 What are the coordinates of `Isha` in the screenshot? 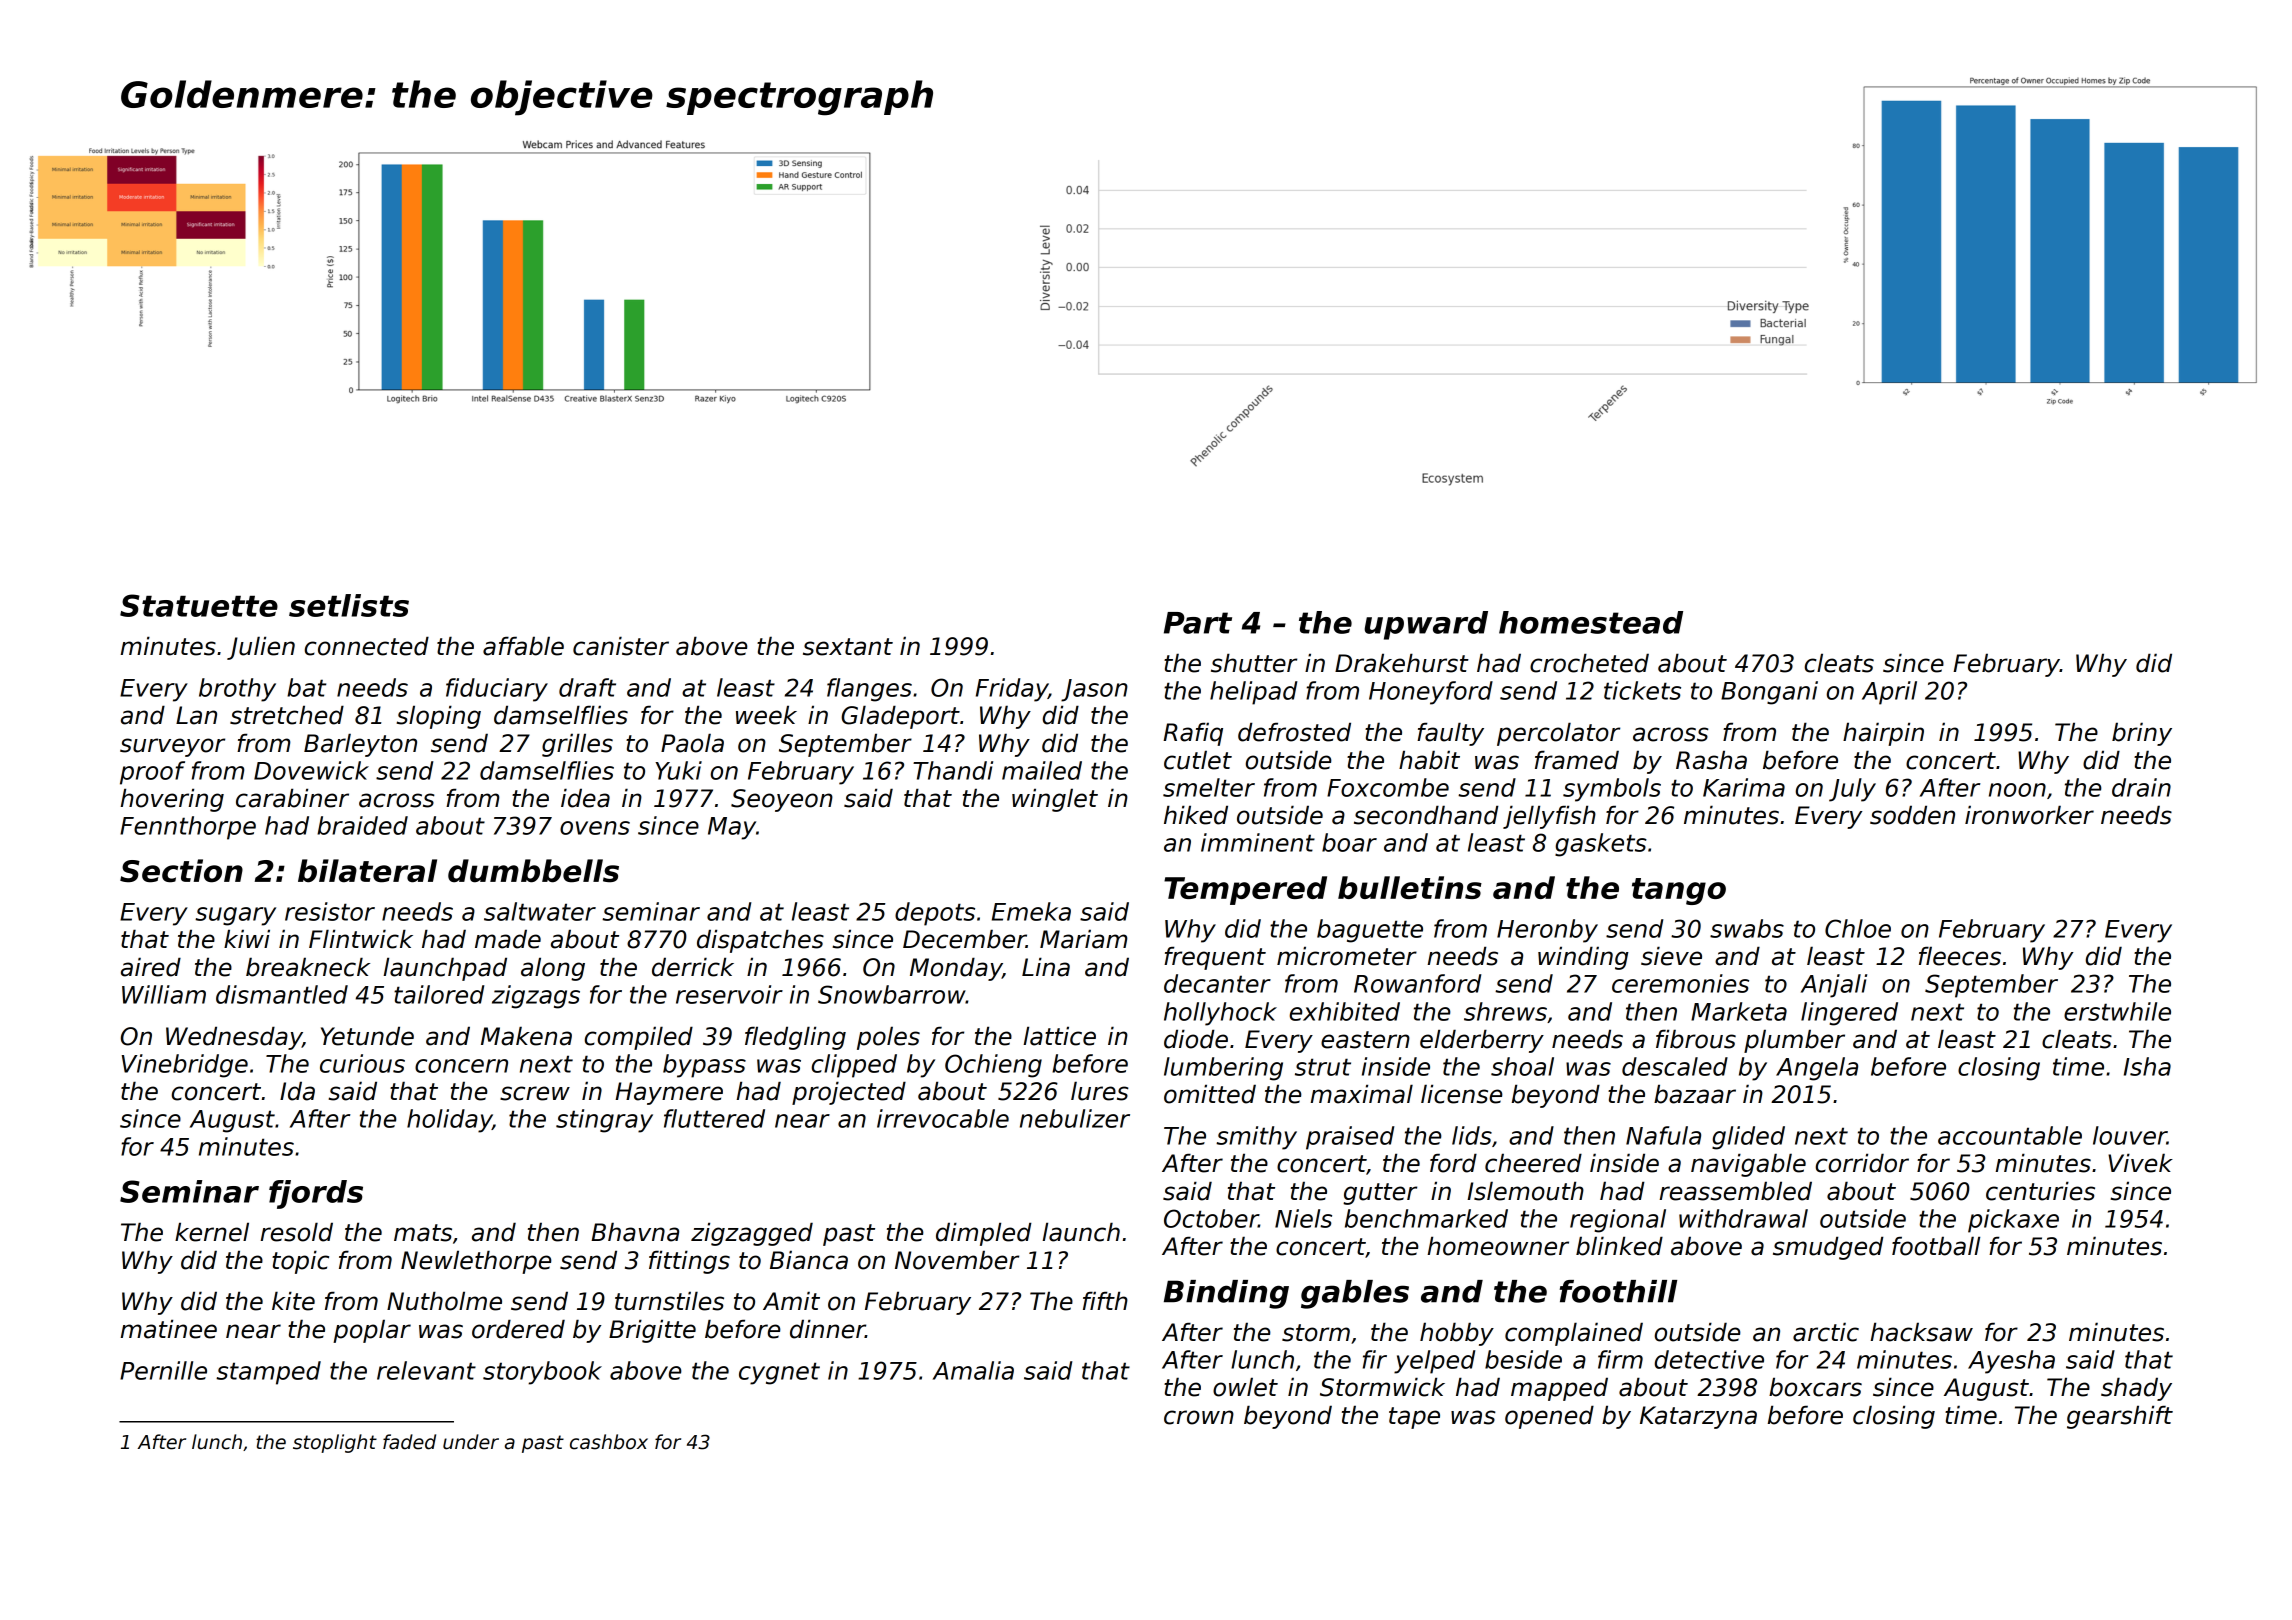 It's located at (2147, 1066).
